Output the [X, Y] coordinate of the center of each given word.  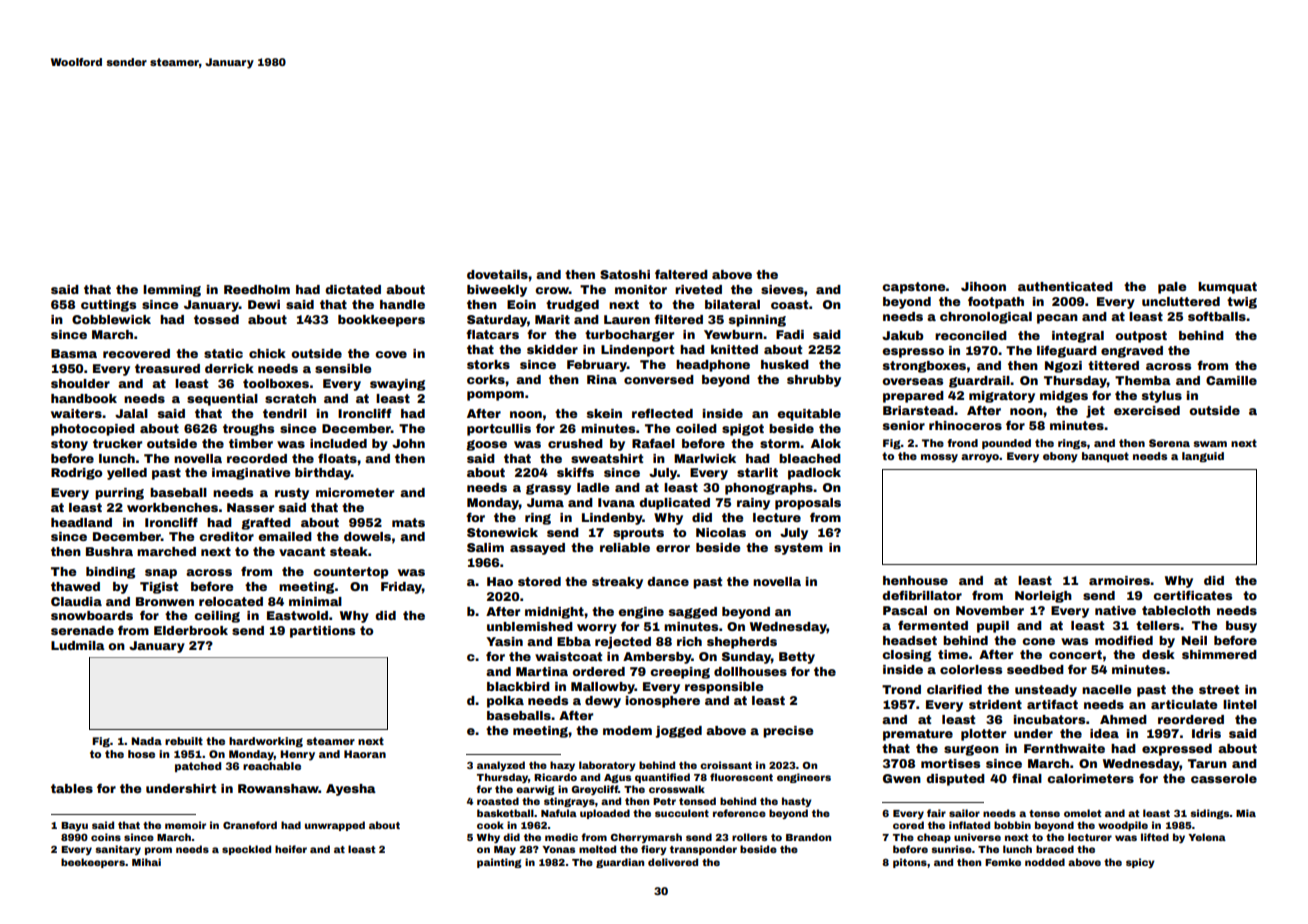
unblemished [530, 626]
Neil [1194, 640]
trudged [572, 306]
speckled [246, 850]
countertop [350, 573]
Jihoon [983, 286]
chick [267, 353]
